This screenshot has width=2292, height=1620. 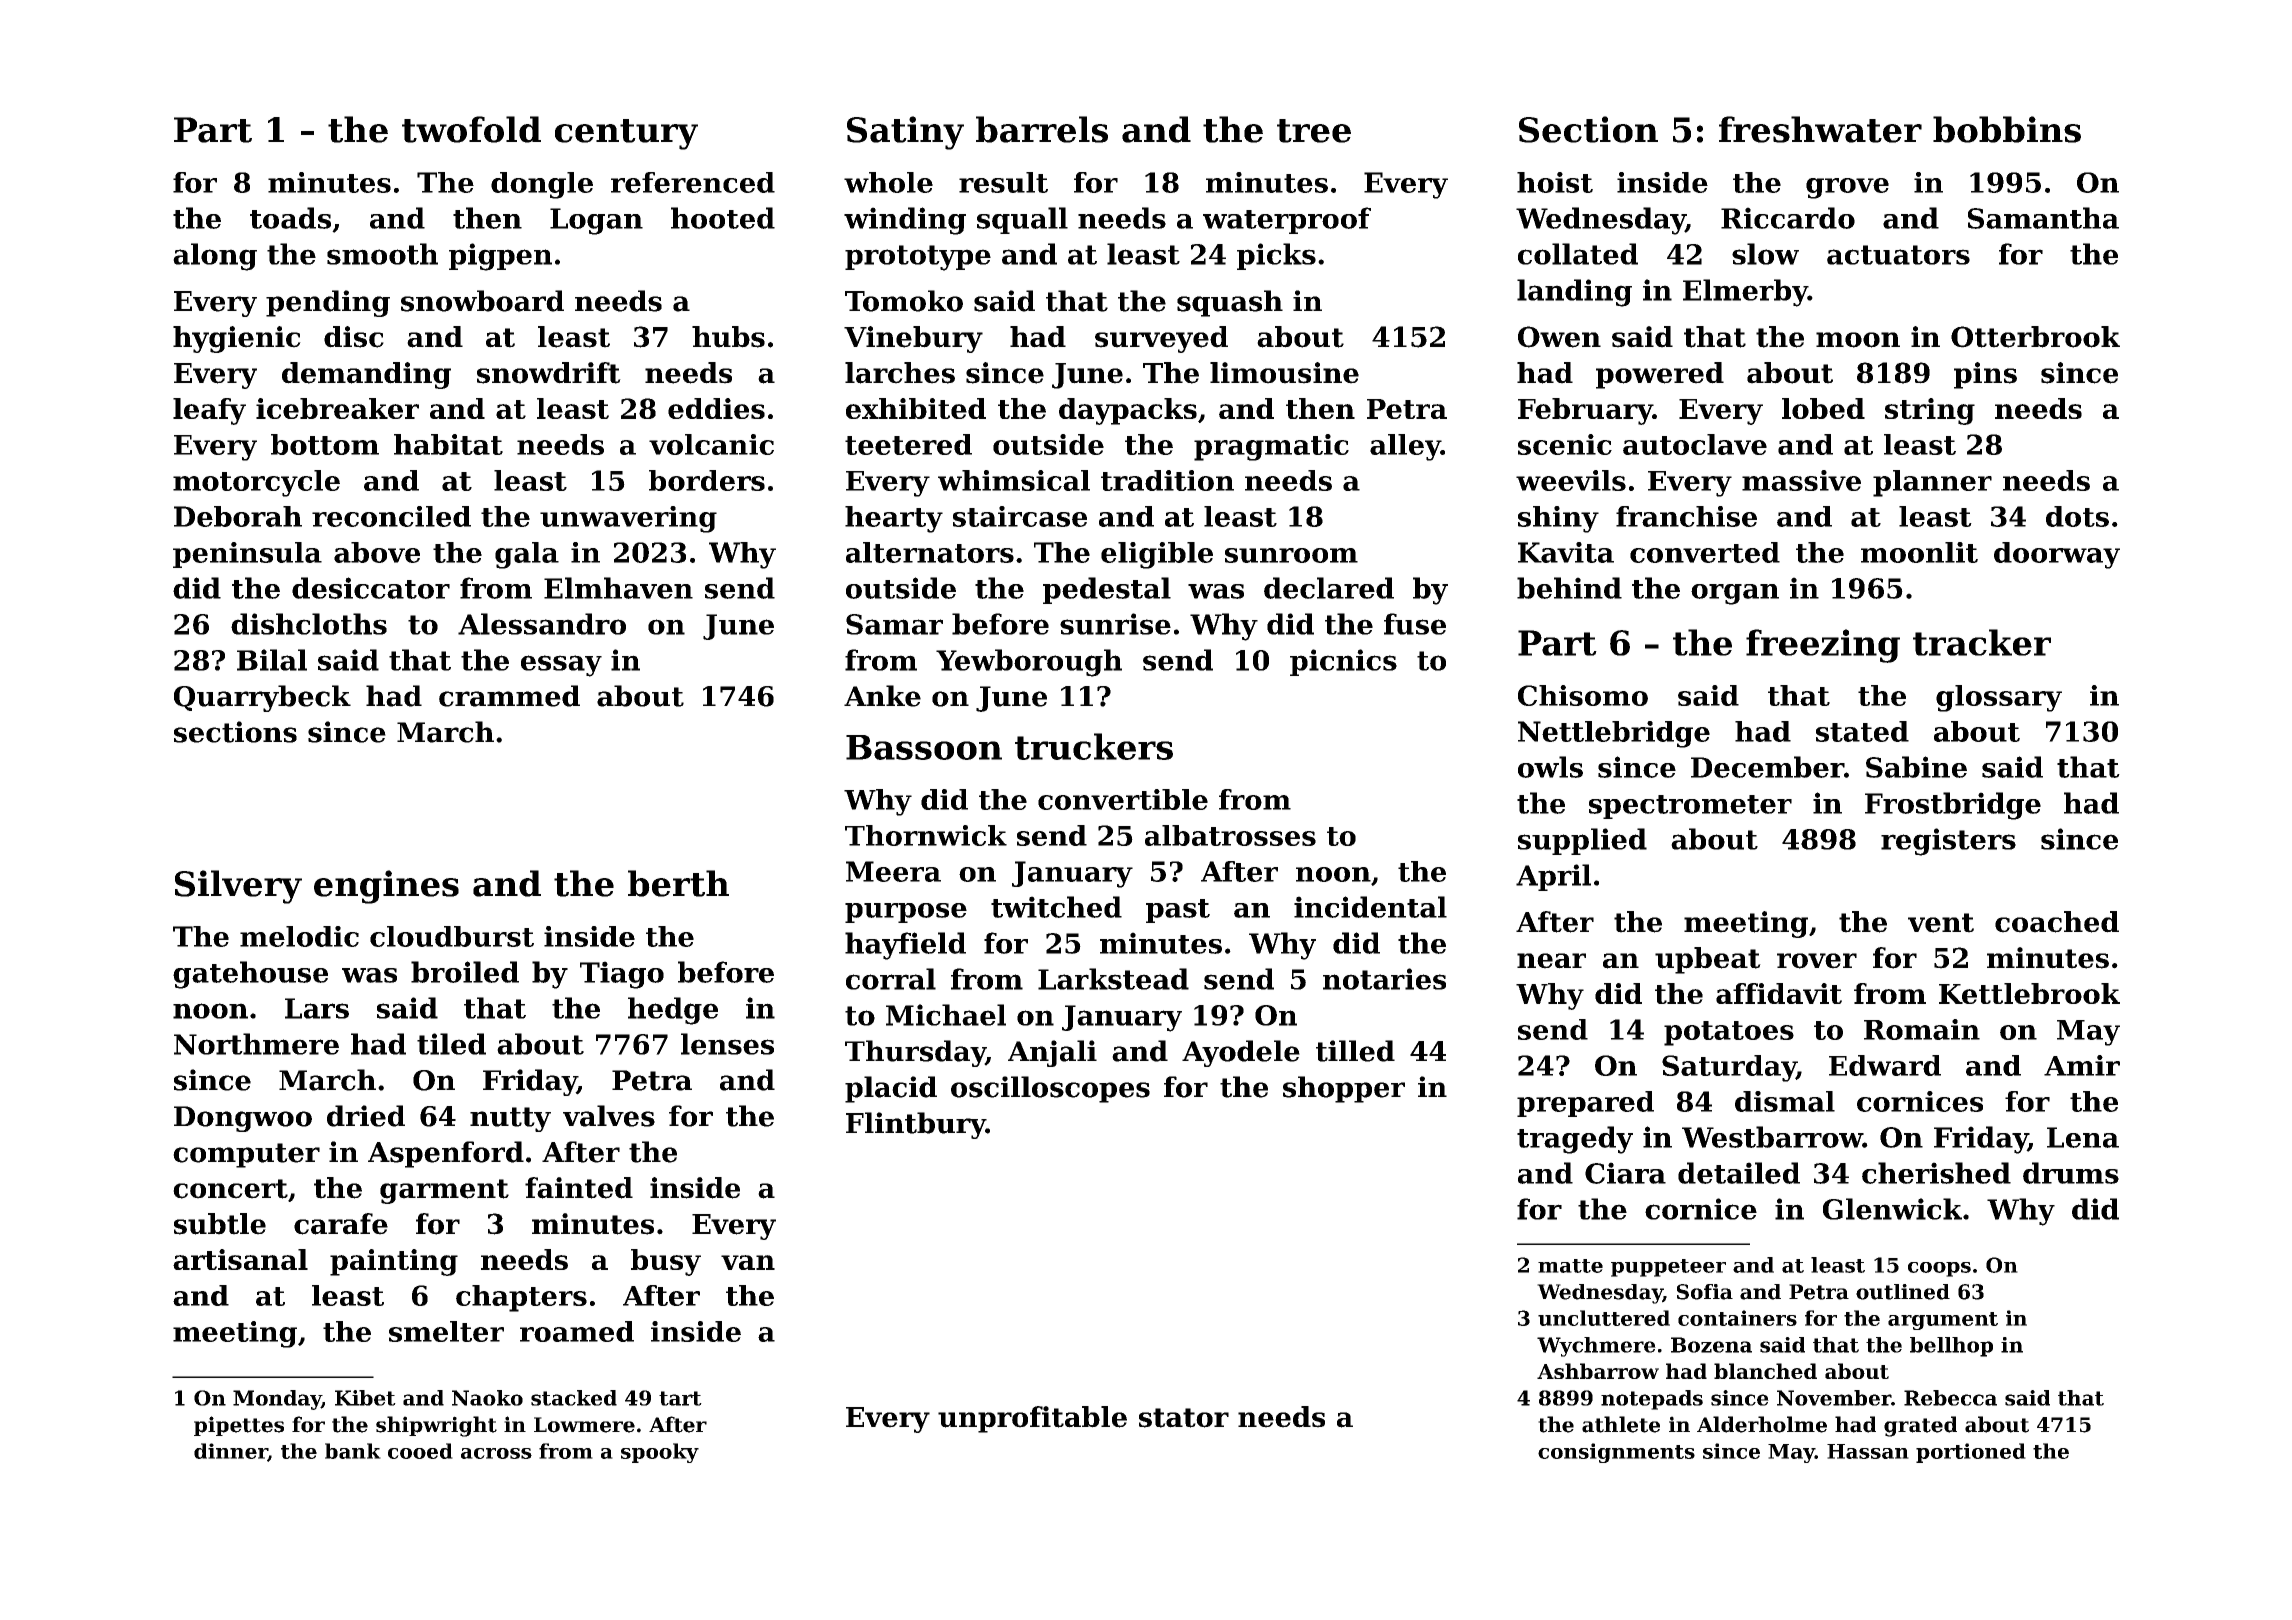 What do you see at coordinates (1032, 1419) in the screenshot?
I see `unprofitable` at bounding box center [1032, 1419].
